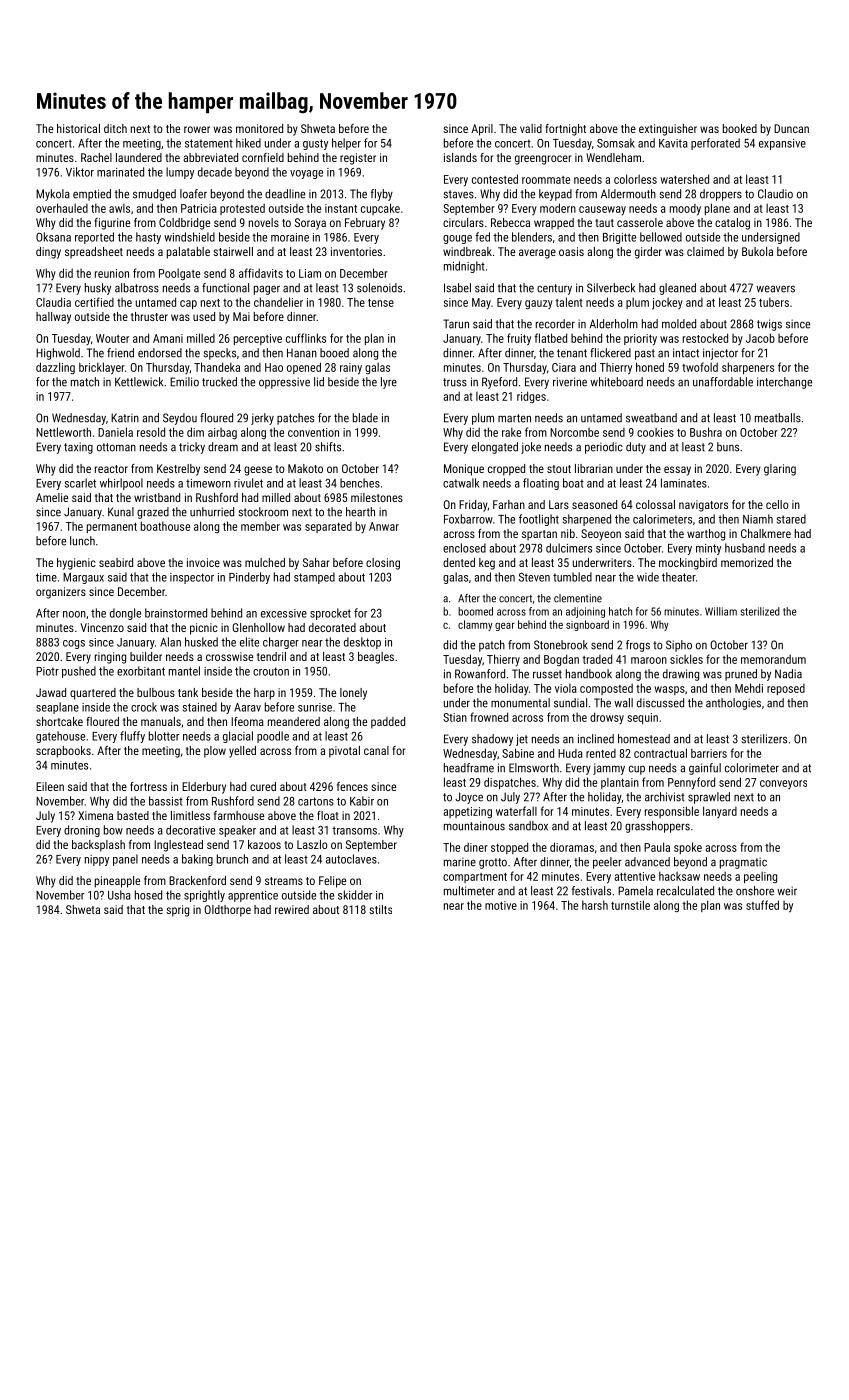 The width and height of the screenshot is (849, 1400). I want to click on inventories, so click(356, 251).
